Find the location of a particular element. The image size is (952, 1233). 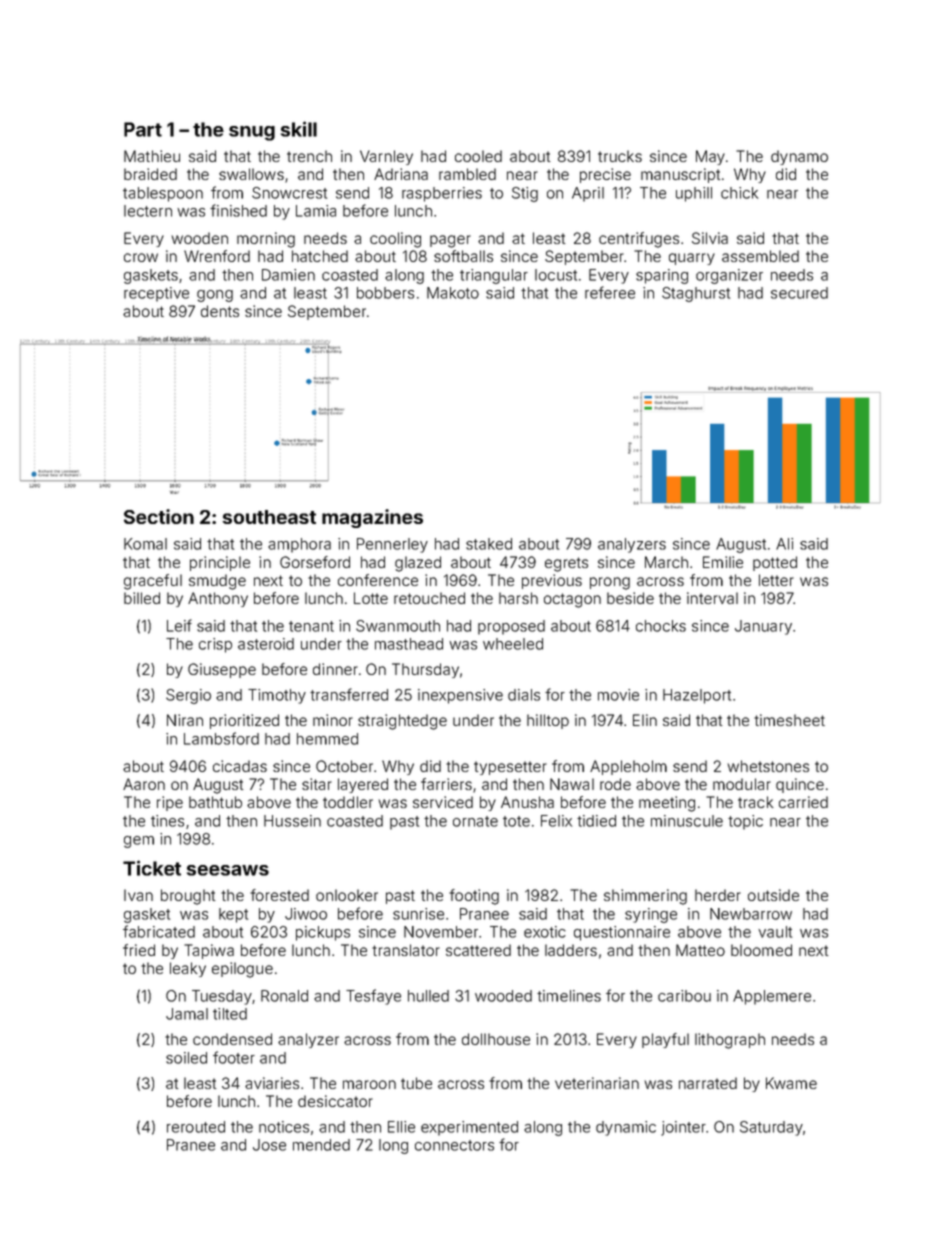

connectors is located at coordinates (454, 1145).
